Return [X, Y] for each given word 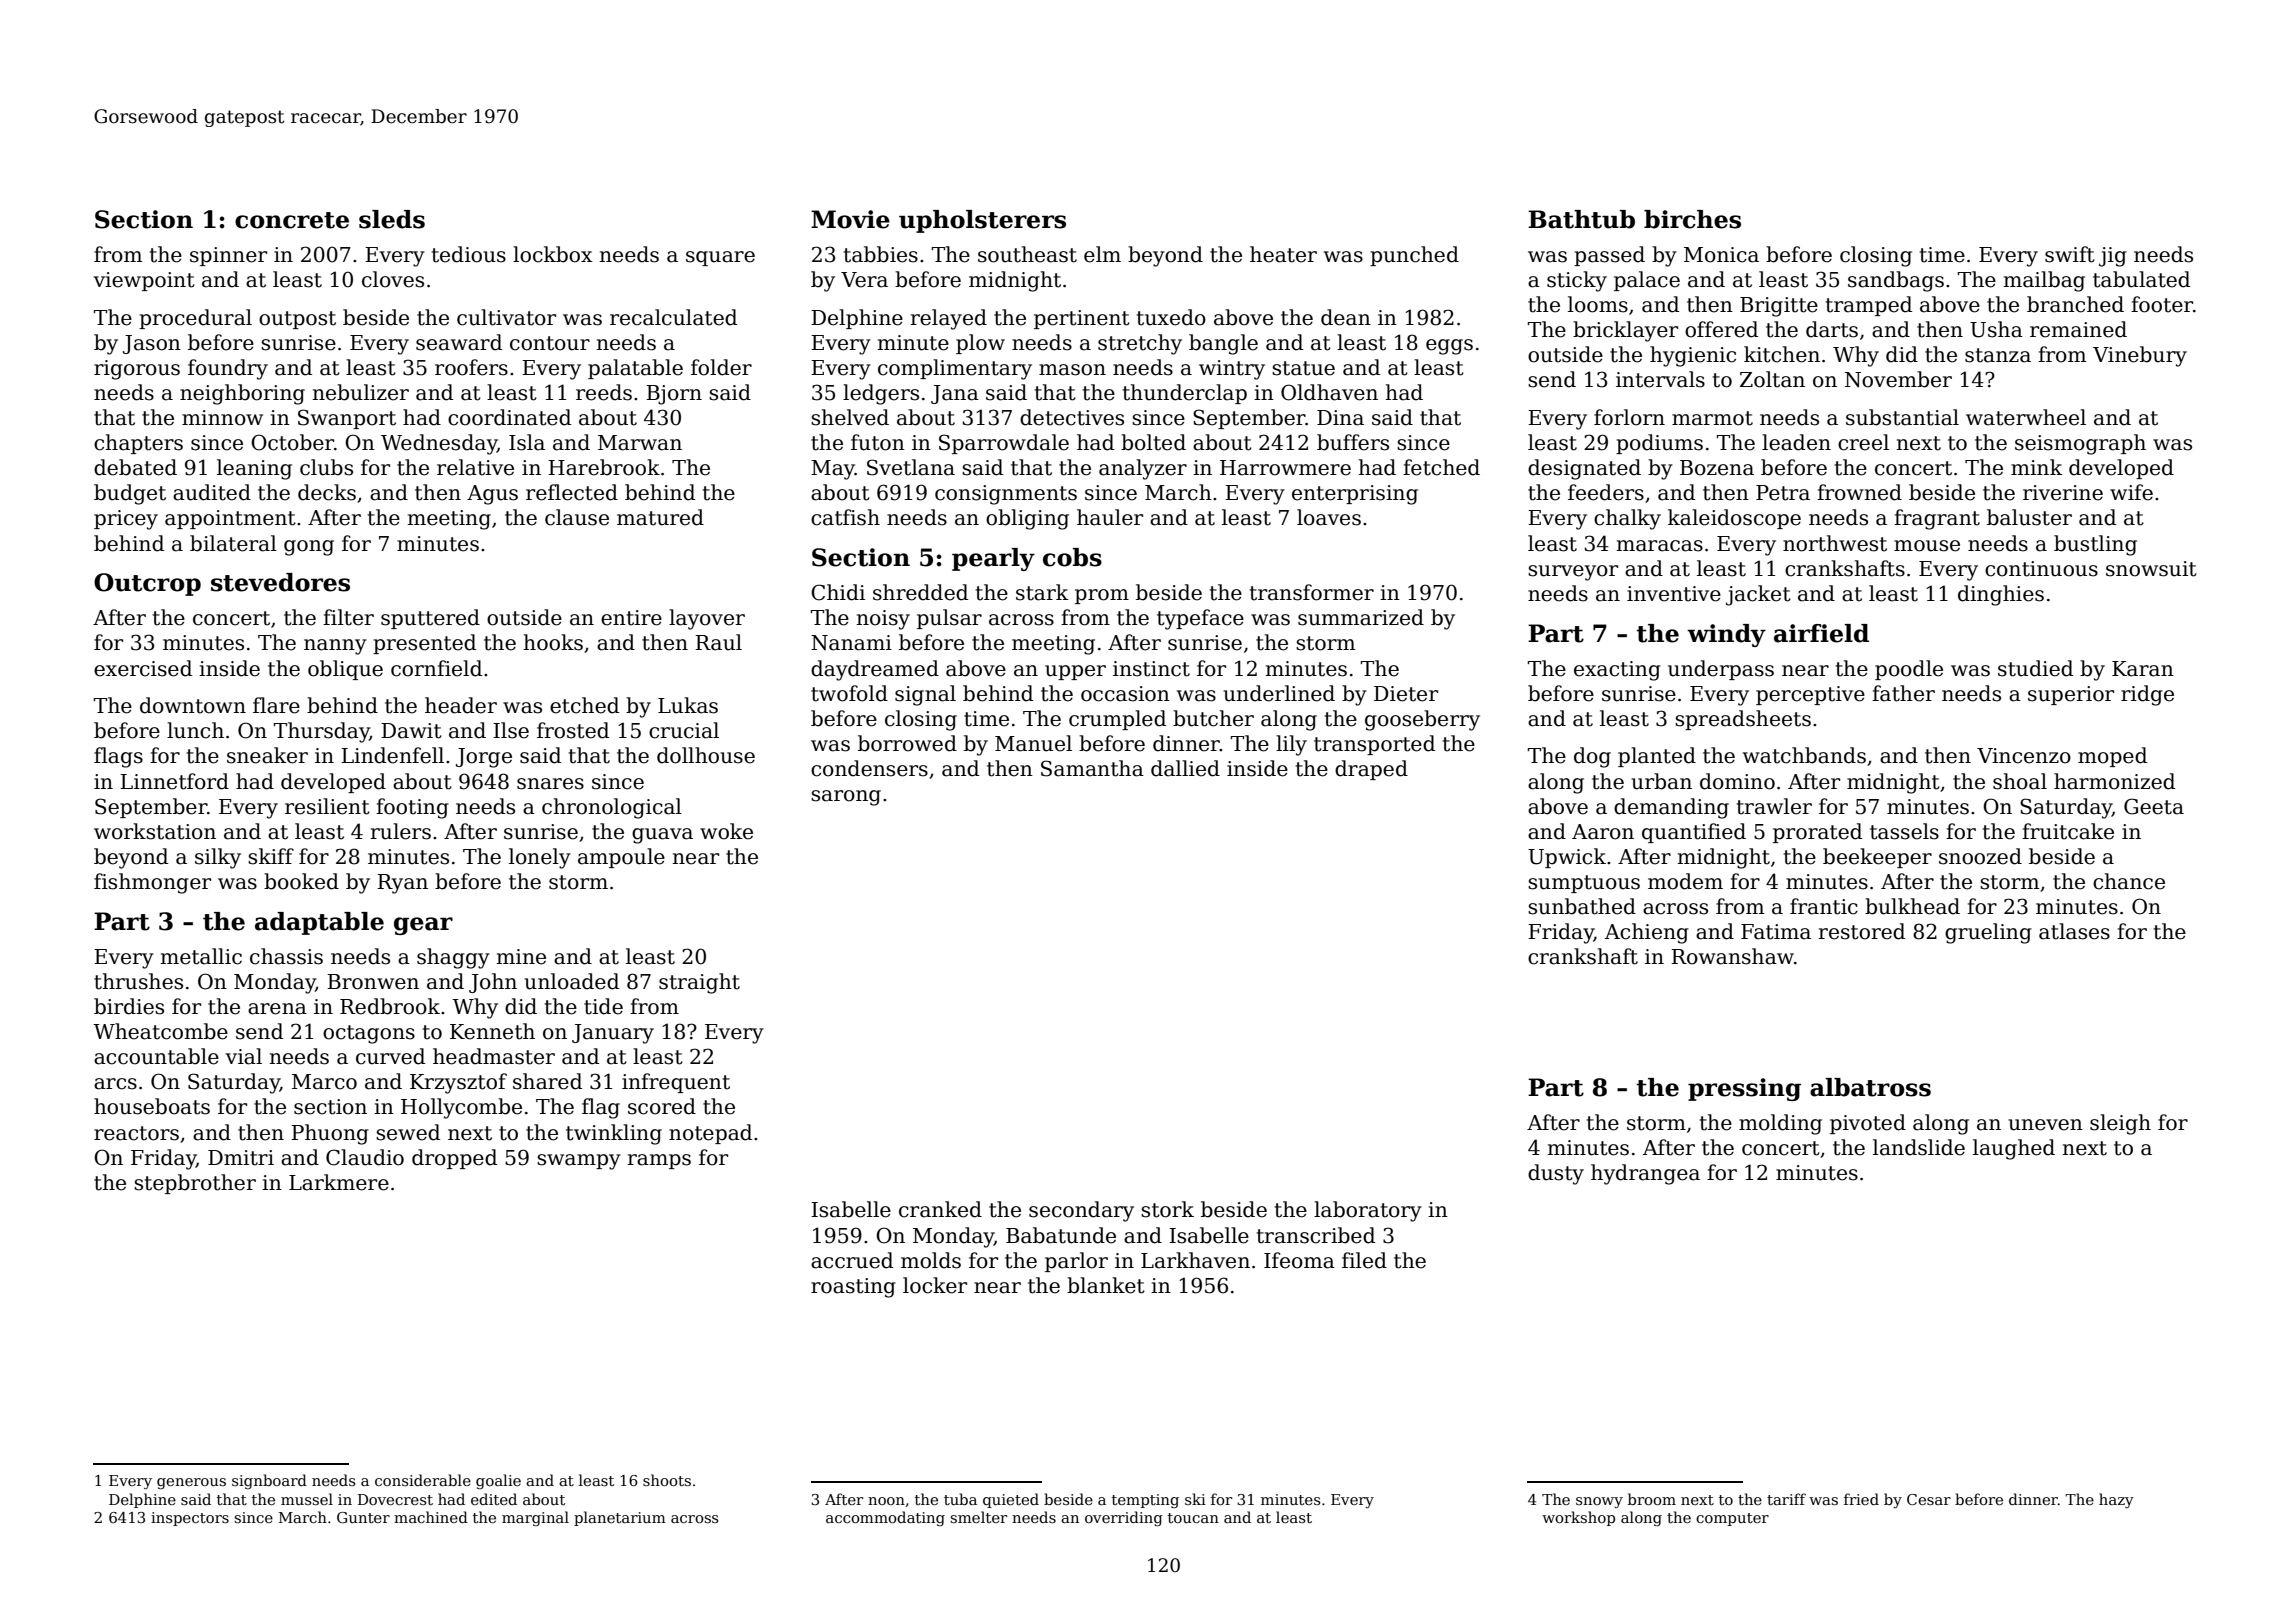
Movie [850, 219]
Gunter [363, 1517]
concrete [292, 220]
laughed [2014, 1149]
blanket [1106, 1285]
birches [1692, 219]
